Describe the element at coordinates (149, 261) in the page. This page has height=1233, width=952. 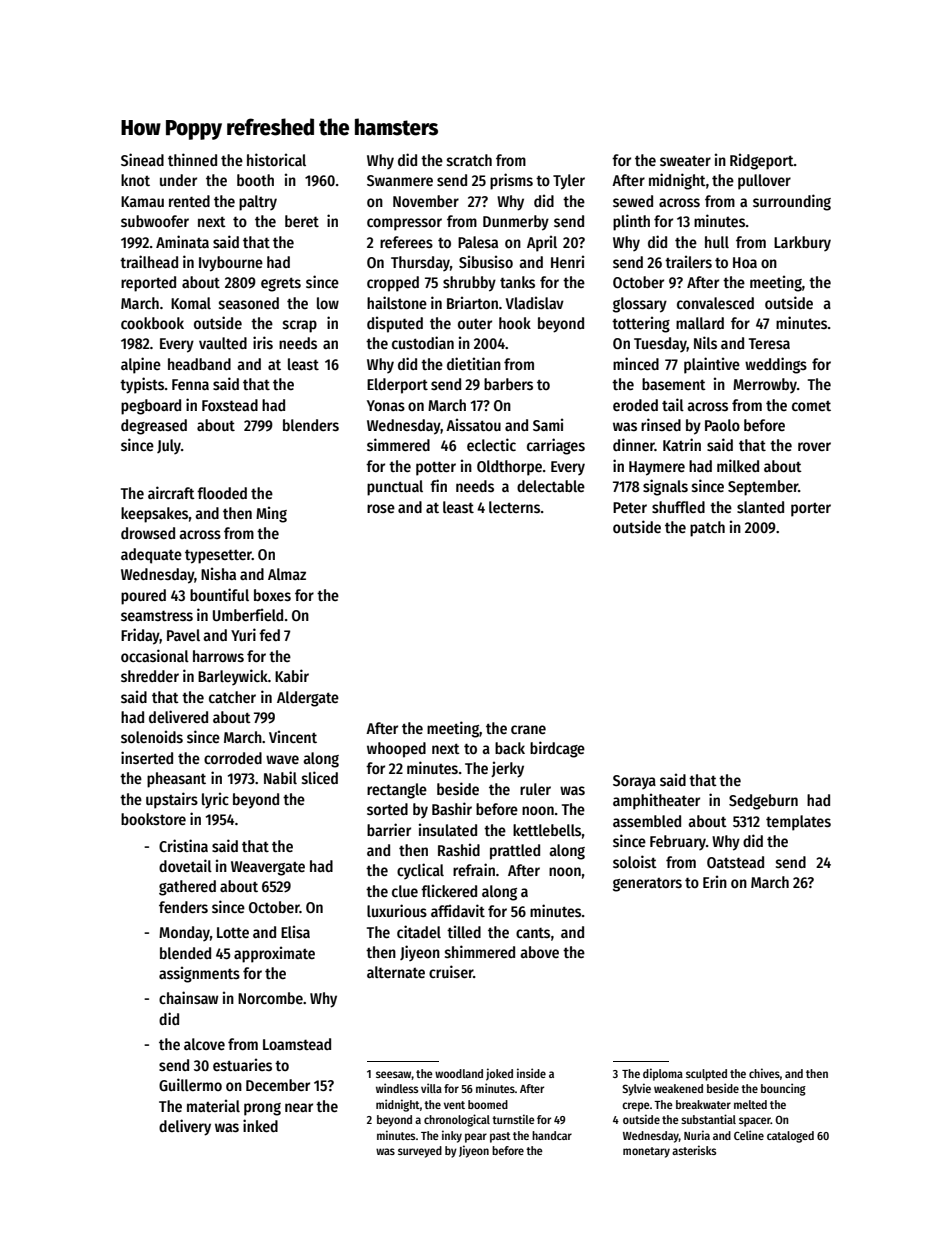
I see `trailhead` at that location.
